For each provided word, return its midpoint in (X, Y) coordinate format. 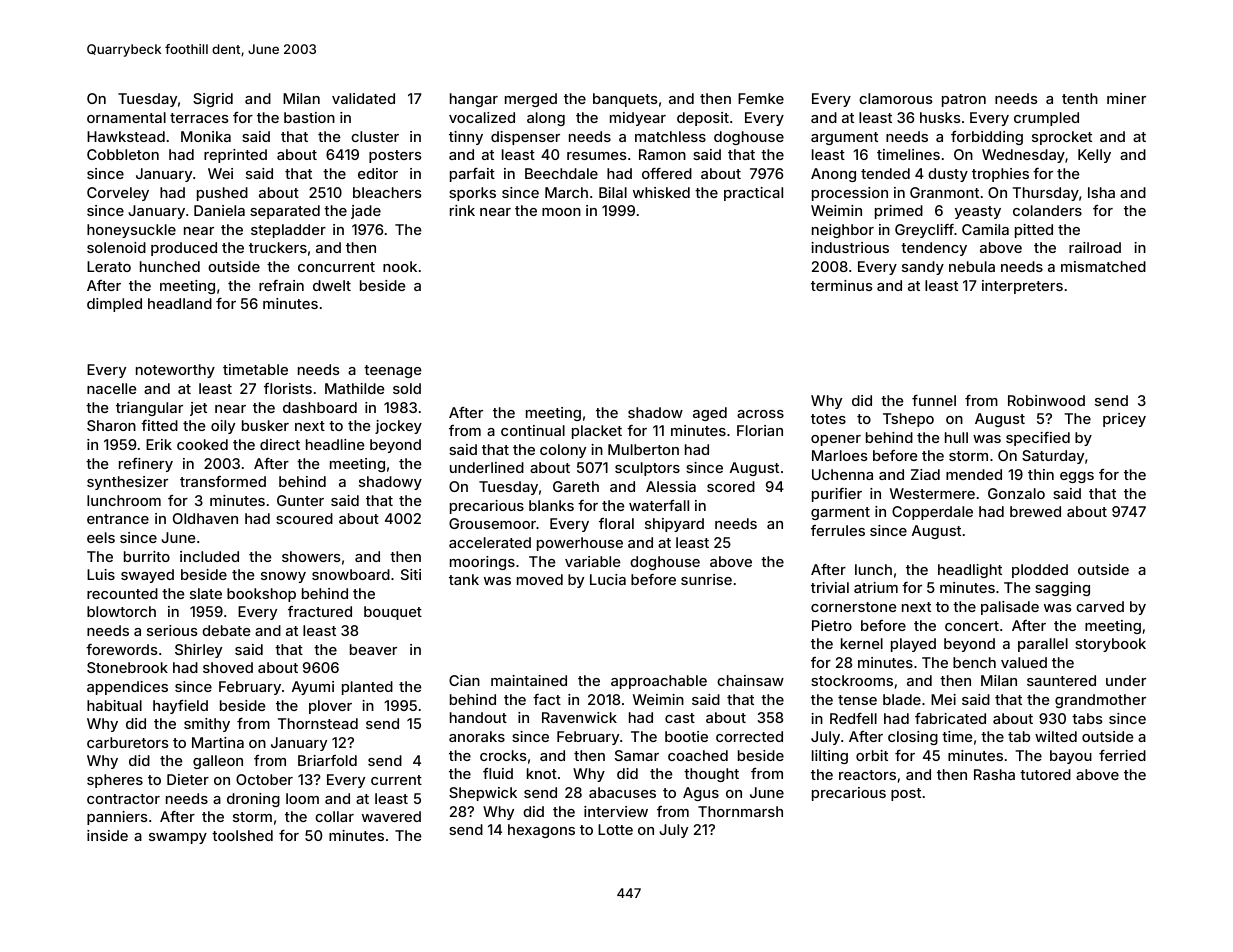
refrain (281, 285)
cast (680, 718)
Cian (464, 680)
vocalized (482, 117)
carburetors (128, 742)
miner (1126, 98)
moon (561, 212)
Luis (101, 574)
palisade (1010, 608)
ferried (1122, 755)
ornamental (126, 117)
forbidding (987, 138)
